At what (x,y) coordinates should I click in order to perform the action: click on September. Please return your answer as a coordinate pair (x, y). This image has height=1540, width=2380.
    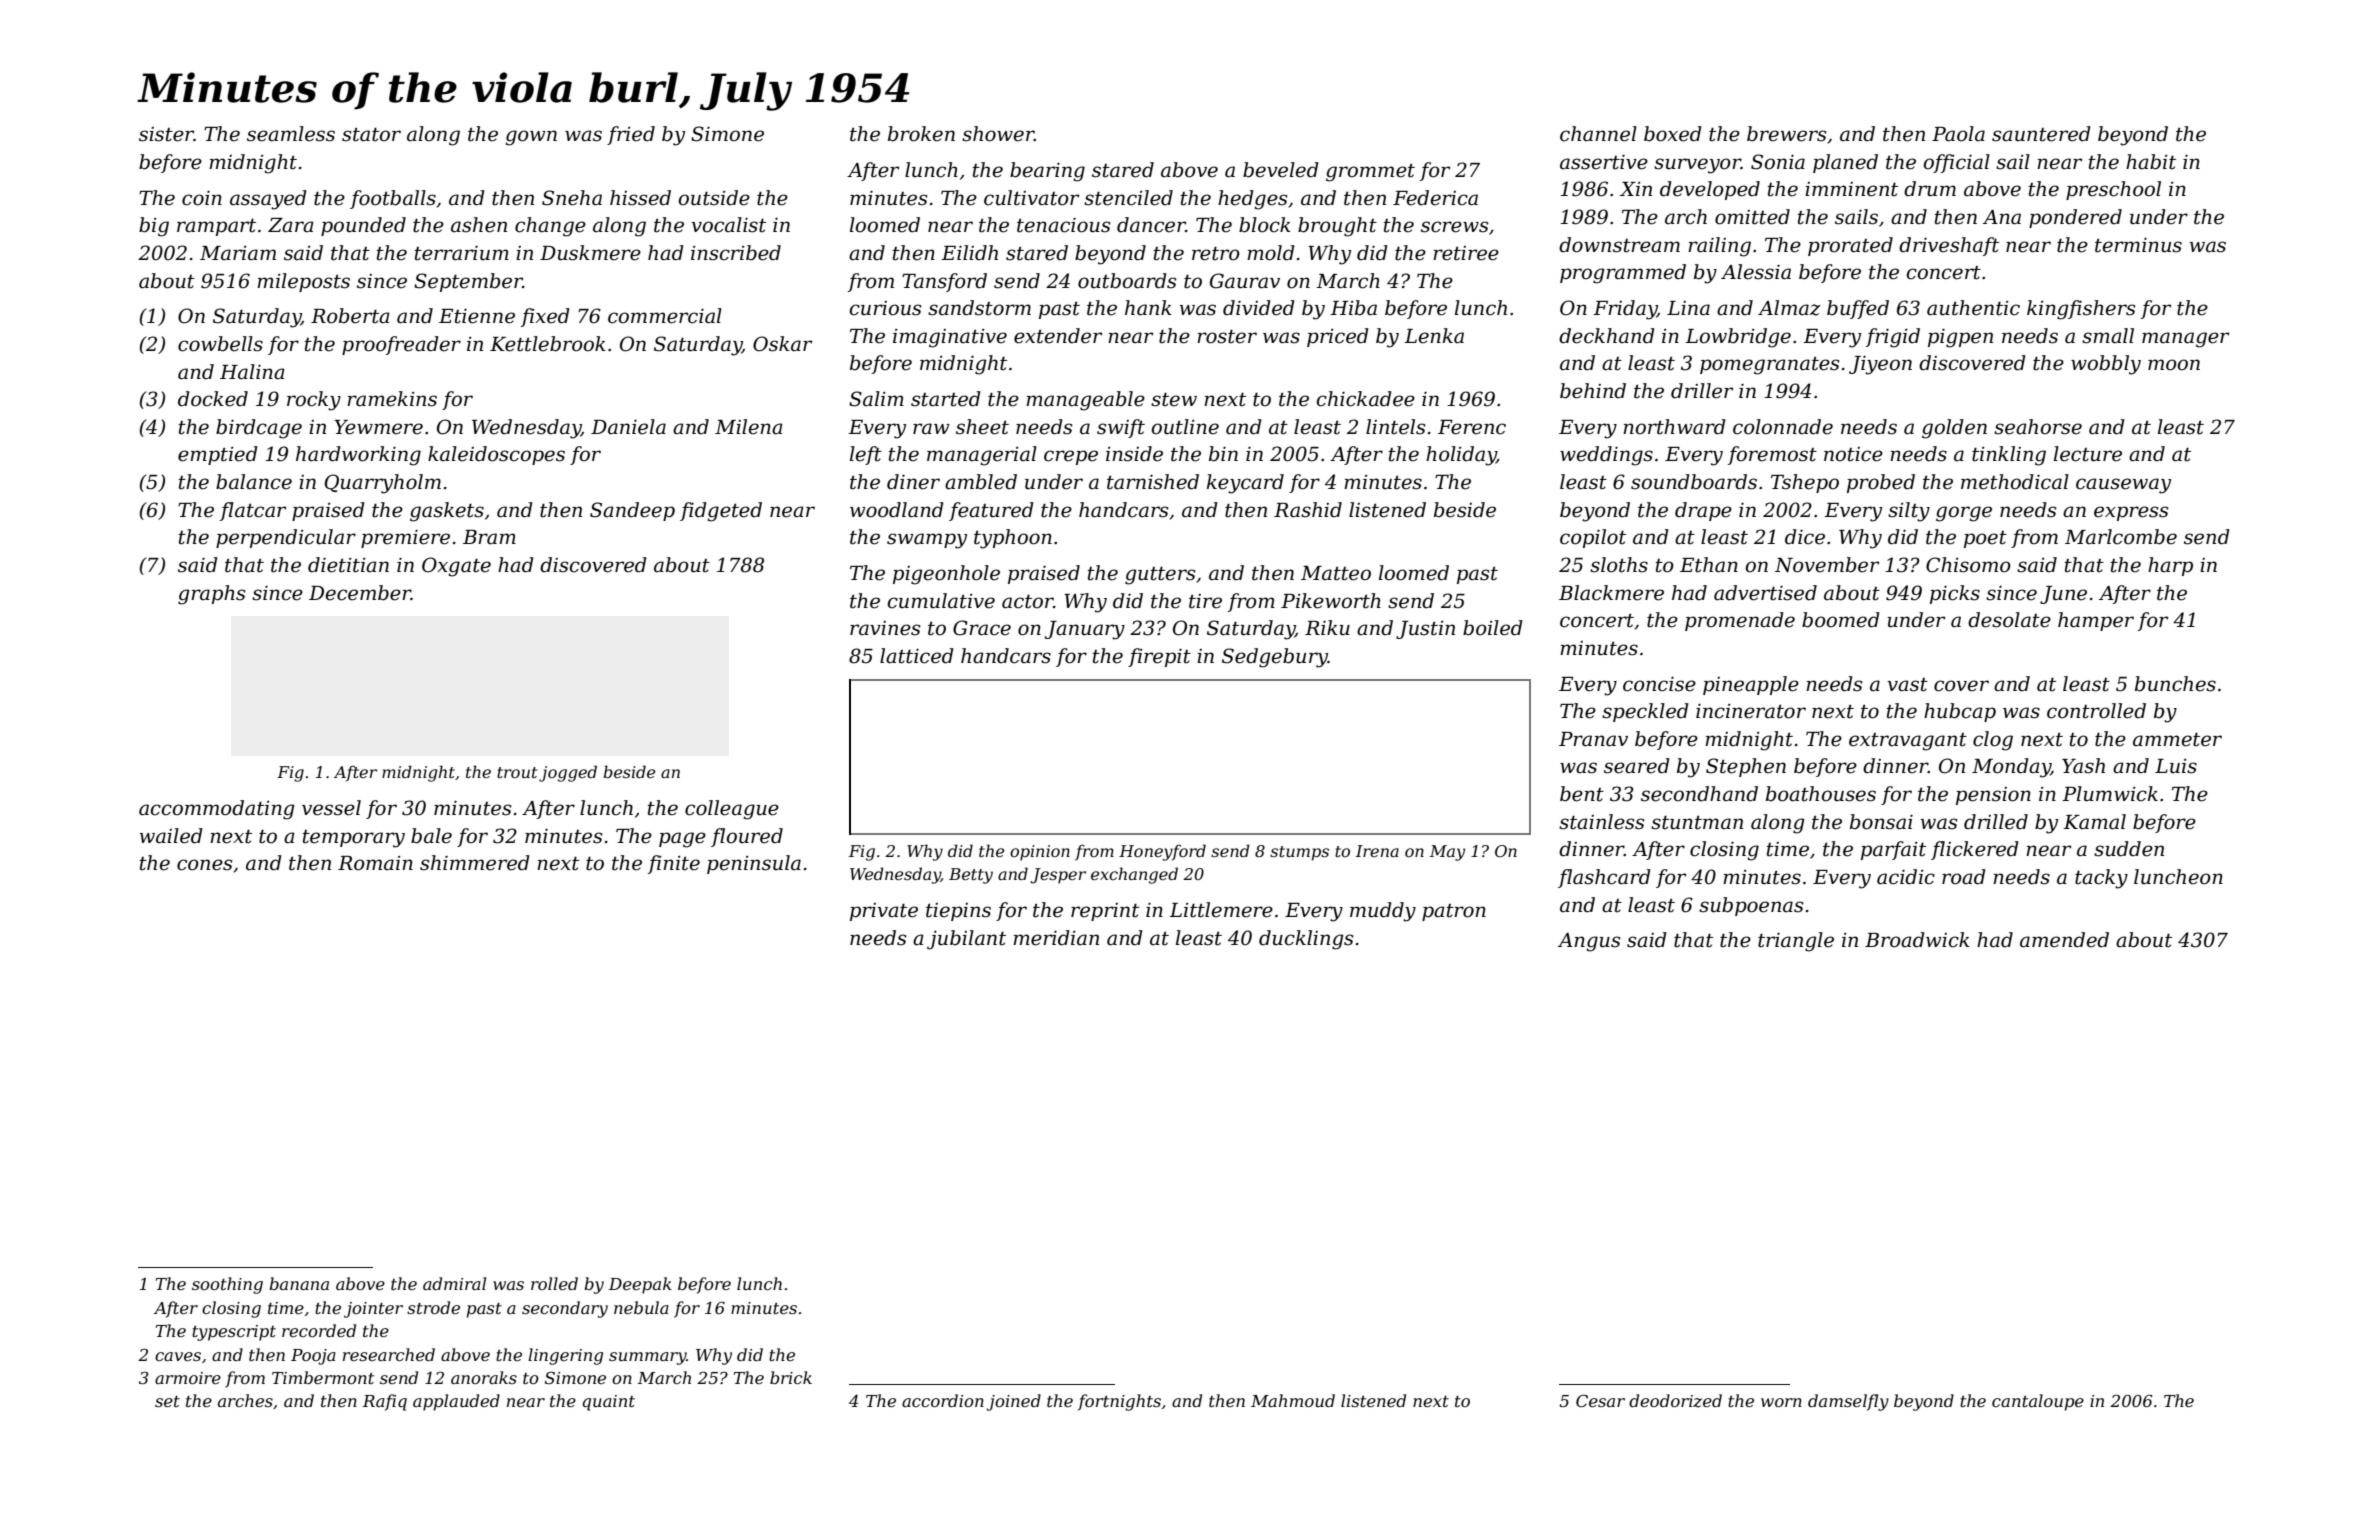
    Looking at the image, I should click on (468, 282).
